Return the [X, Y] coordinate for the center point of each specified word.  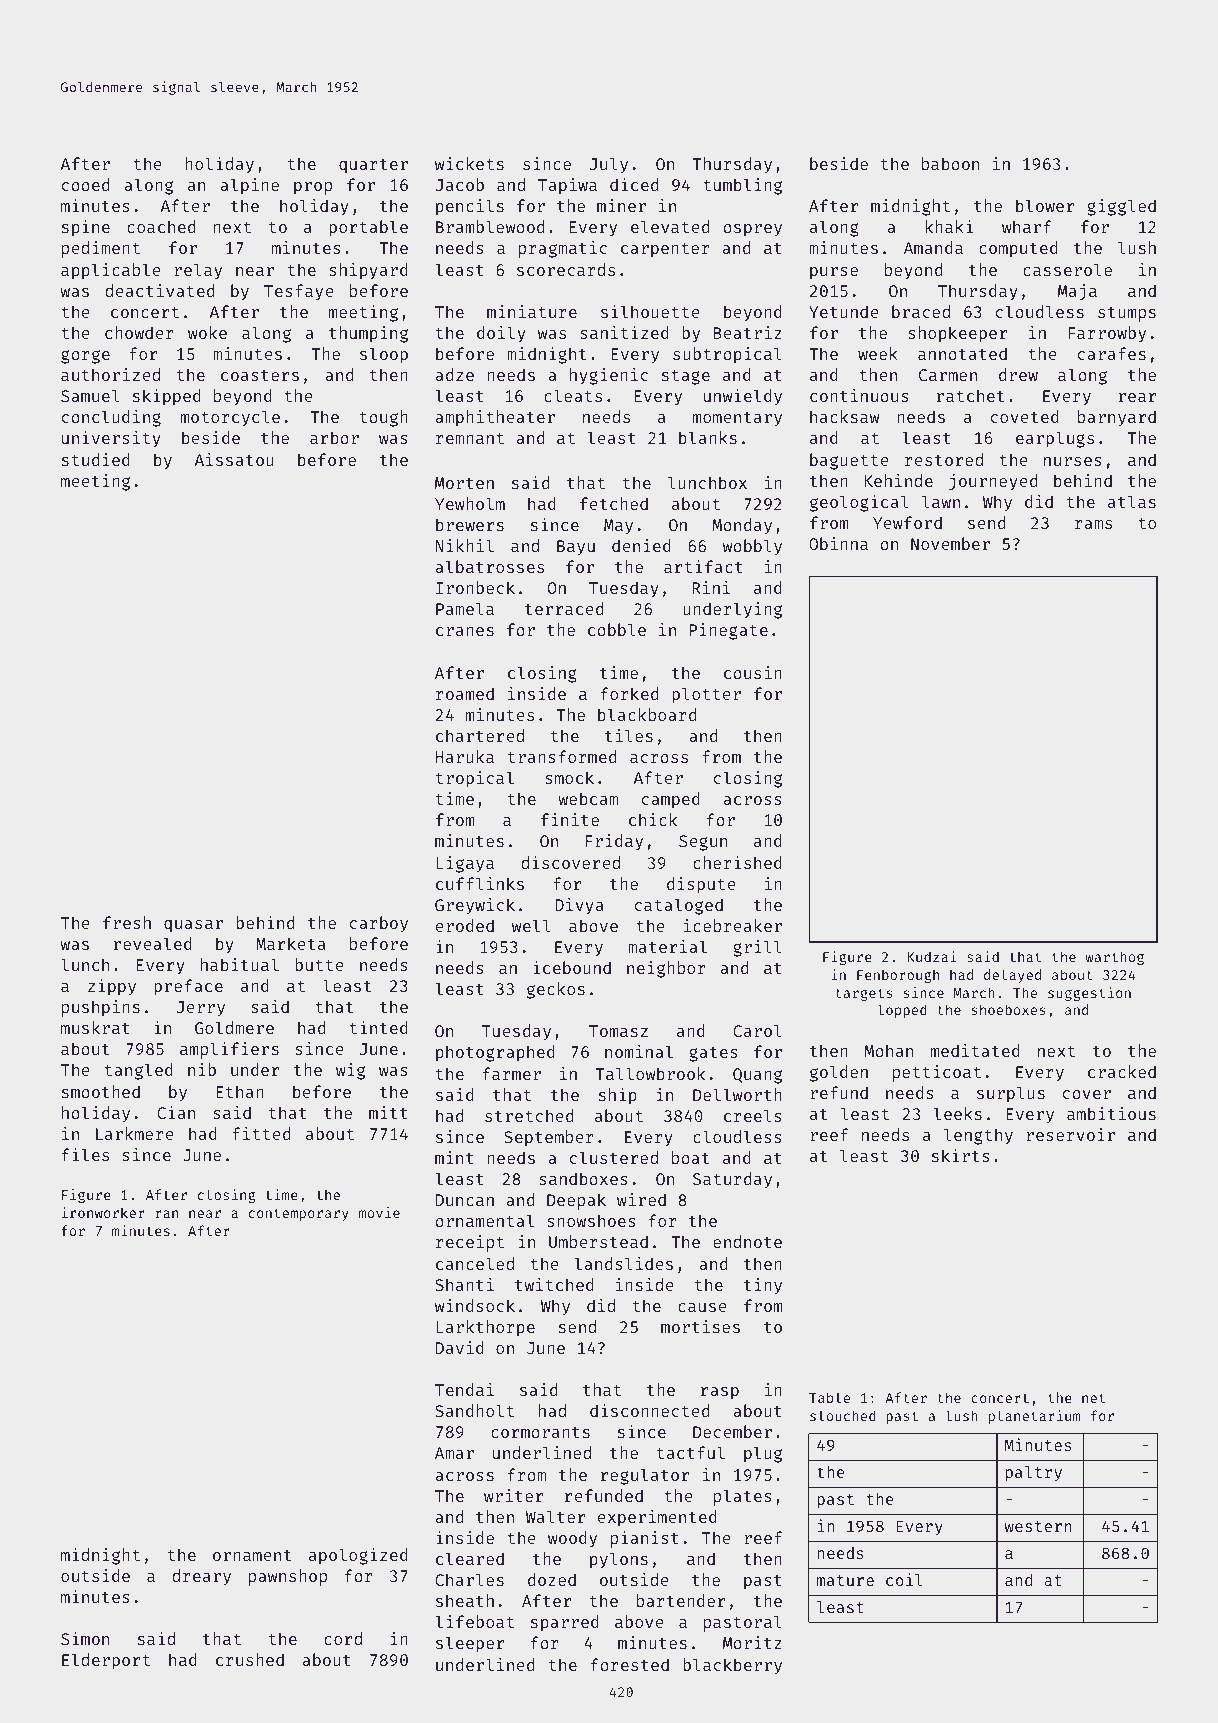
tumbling [742, 186]
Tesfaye [299, 292]
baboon [950, 163]
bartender [681, 1600]
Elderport [106, 1661]
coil [904, 1579]
